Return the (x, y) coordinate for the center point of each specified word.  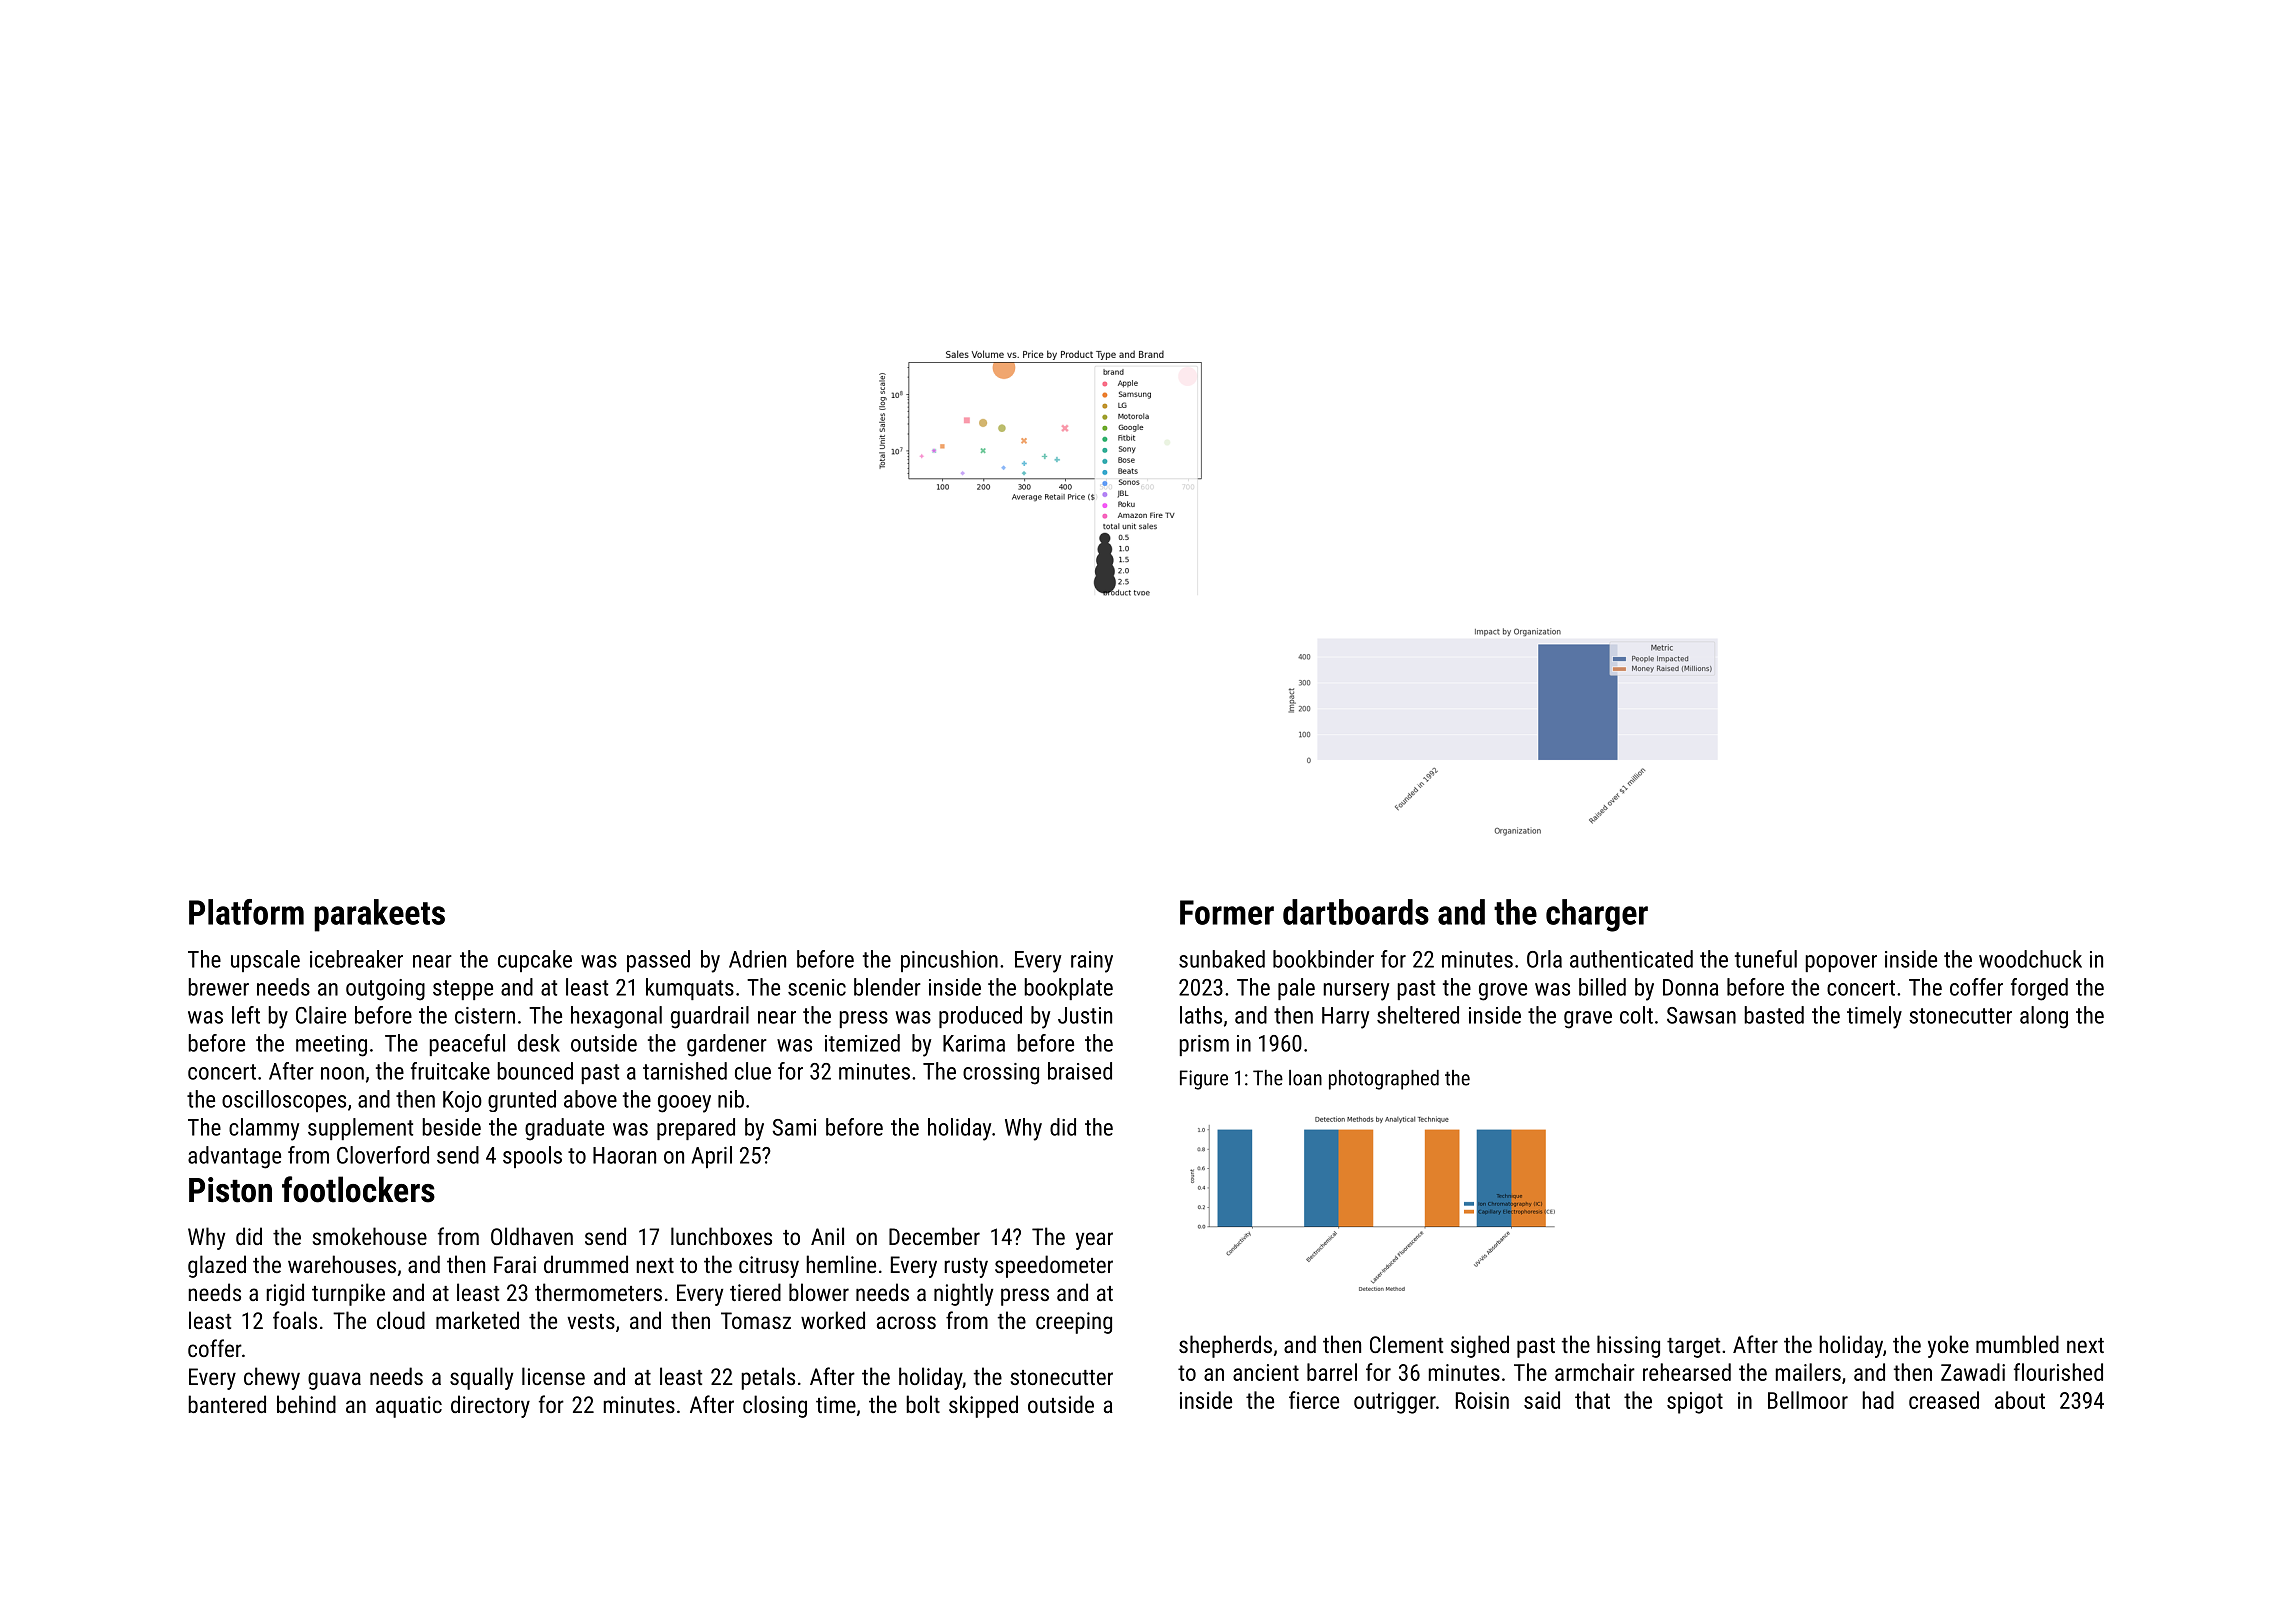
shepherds (1225, 1346)
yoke (1948, 1346)
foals (295, 1320)
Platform (246, 912)
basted (1774, 1015)
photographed (1384, 1080)
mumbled (2017, 1344)
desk (539, 1043)
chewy (272, 1378)
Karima (974, 1043)
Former (1227, 912)
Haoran (624, 1155)
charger (1597, 915)
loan (1305, 1078)
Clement (1406, 1344)
